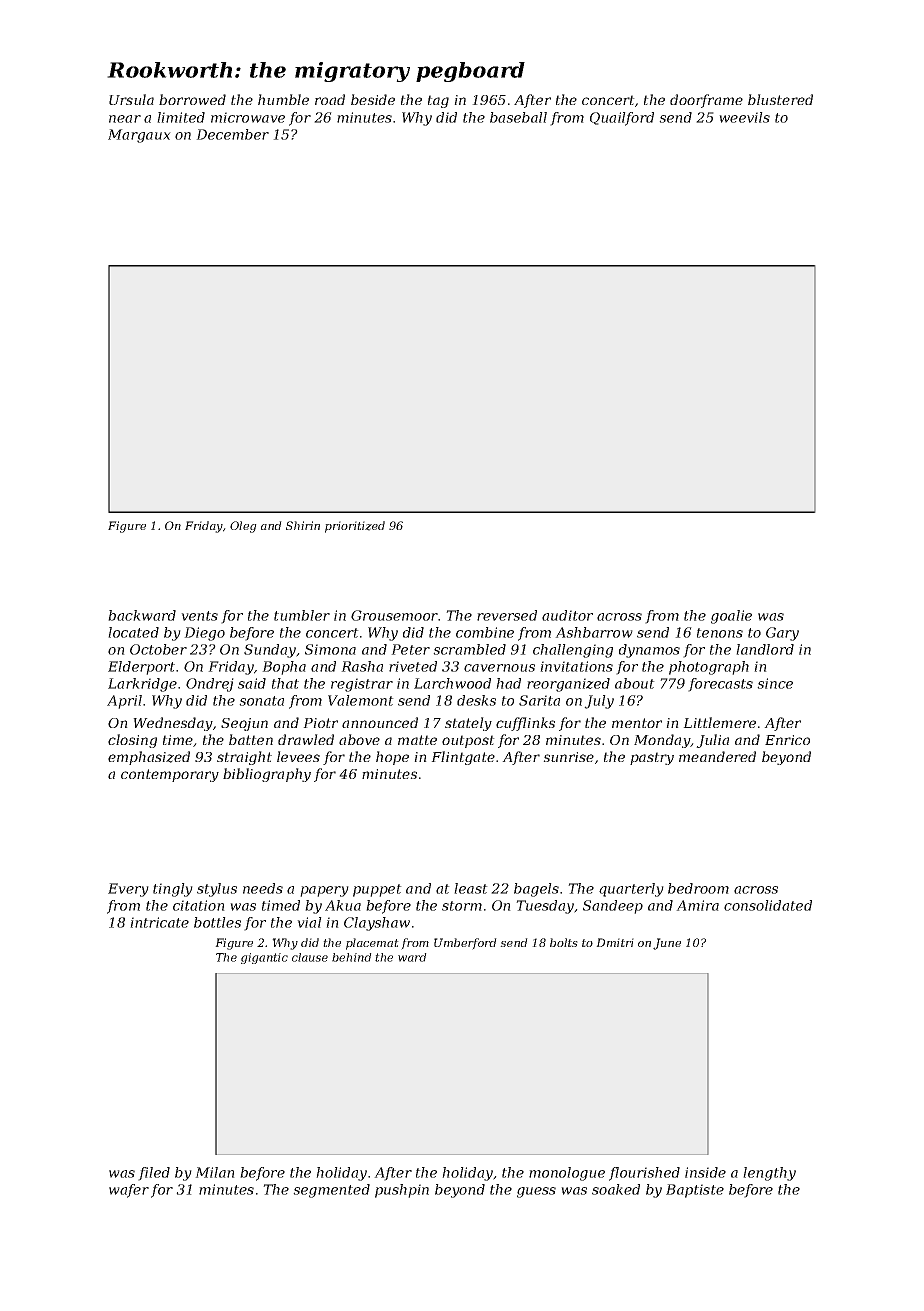  I want to click on Amira, so click(697, 905).
